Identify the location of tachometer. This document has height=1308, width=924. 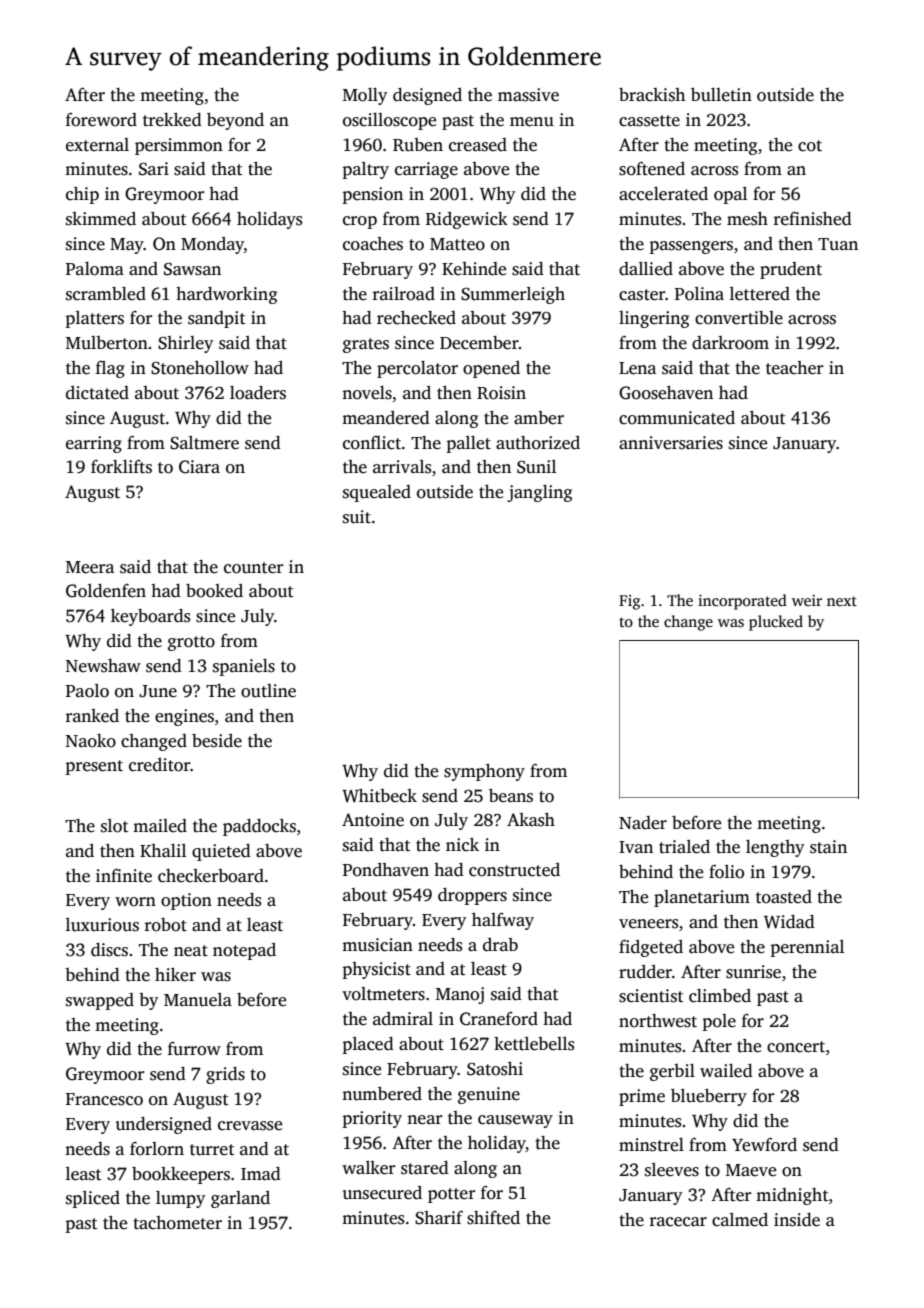
(177, 1223).
